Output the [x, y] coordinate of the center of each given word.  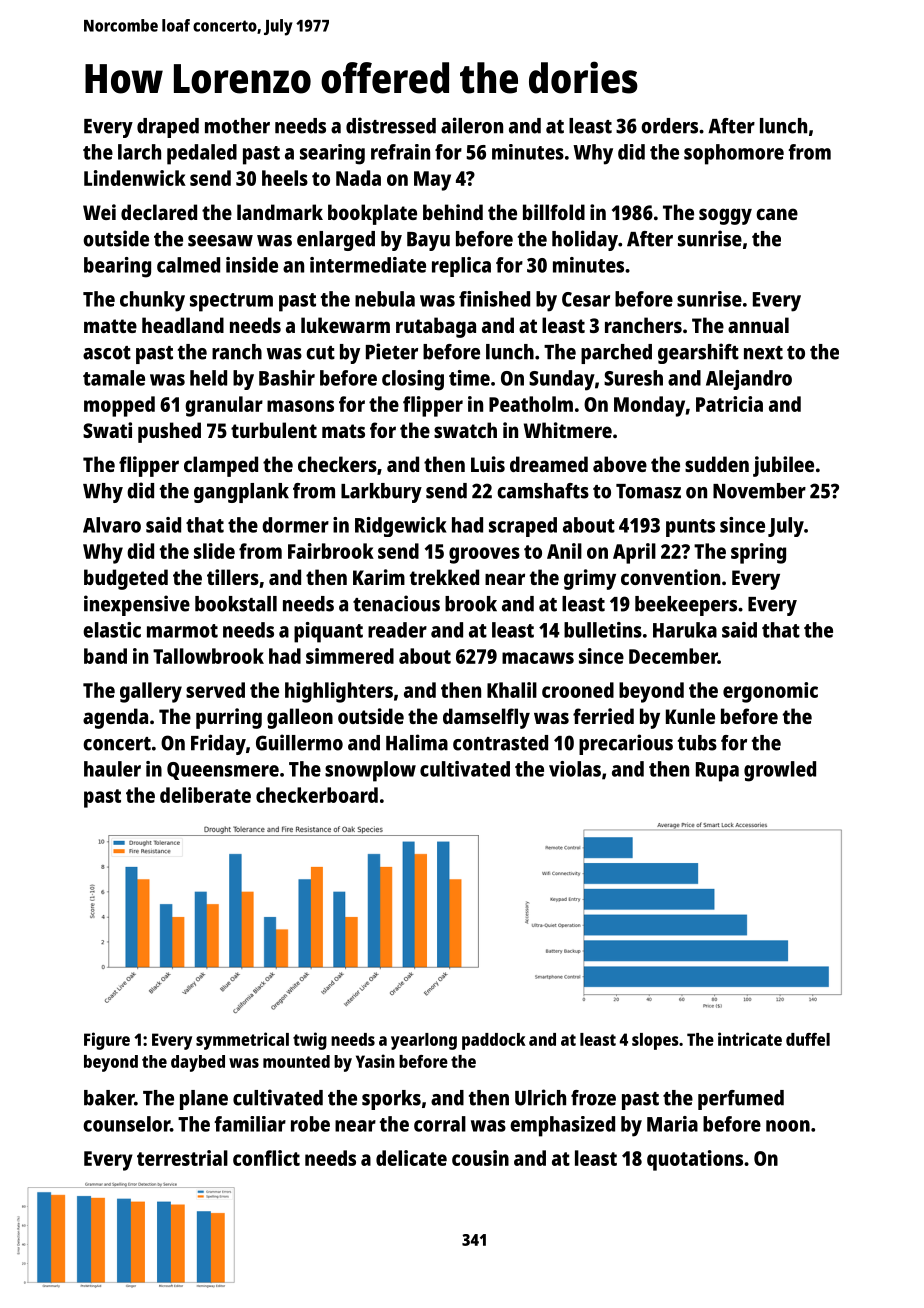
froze [593, 1098]
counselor [126, 1124]
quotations [695, 1160]
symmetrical [242, 1041]
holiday [585, 240]
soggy [725, 216]
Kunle [690, 716]
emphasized [562, 1126]
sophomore [734, 154]
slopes [655, 1041]
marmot [182, 631]
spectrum [231, 302]
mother [237, 126]
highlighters [339, 692]
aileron [472, 125]
